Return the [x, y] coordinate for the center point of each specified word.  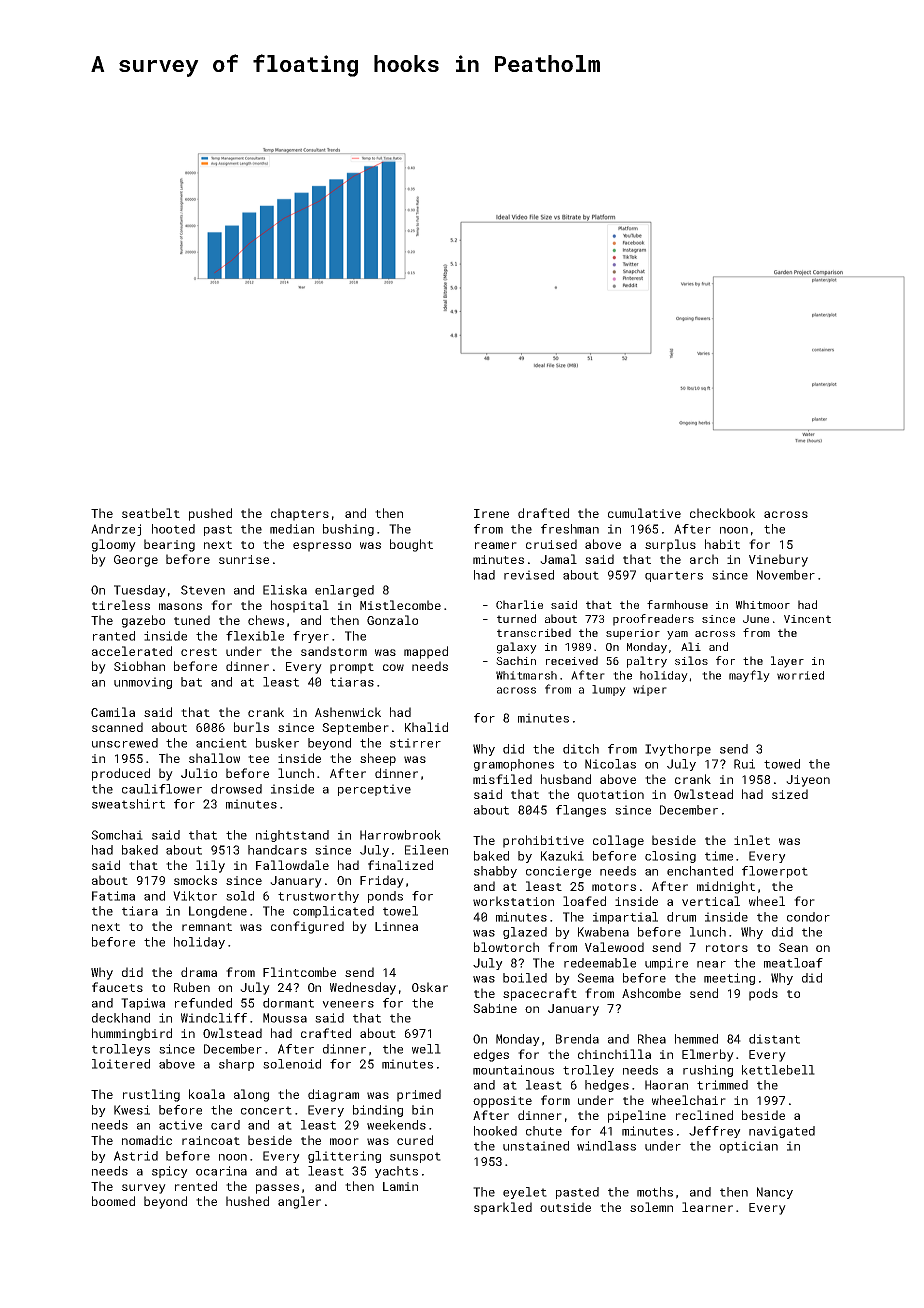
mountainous [513, 1070]
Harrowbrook [400, 835]
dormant [288, 1003]
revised [529, 575]
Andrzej [116, 530]
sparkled [503, 1208]
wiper [650, 690]
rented [196, 1186]
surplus [670, 545]
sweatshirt [128, 804]
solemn [651, 1207]
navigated [782, 1132]
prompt [352, 668]
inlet [752, 840]
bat [191, 682]
